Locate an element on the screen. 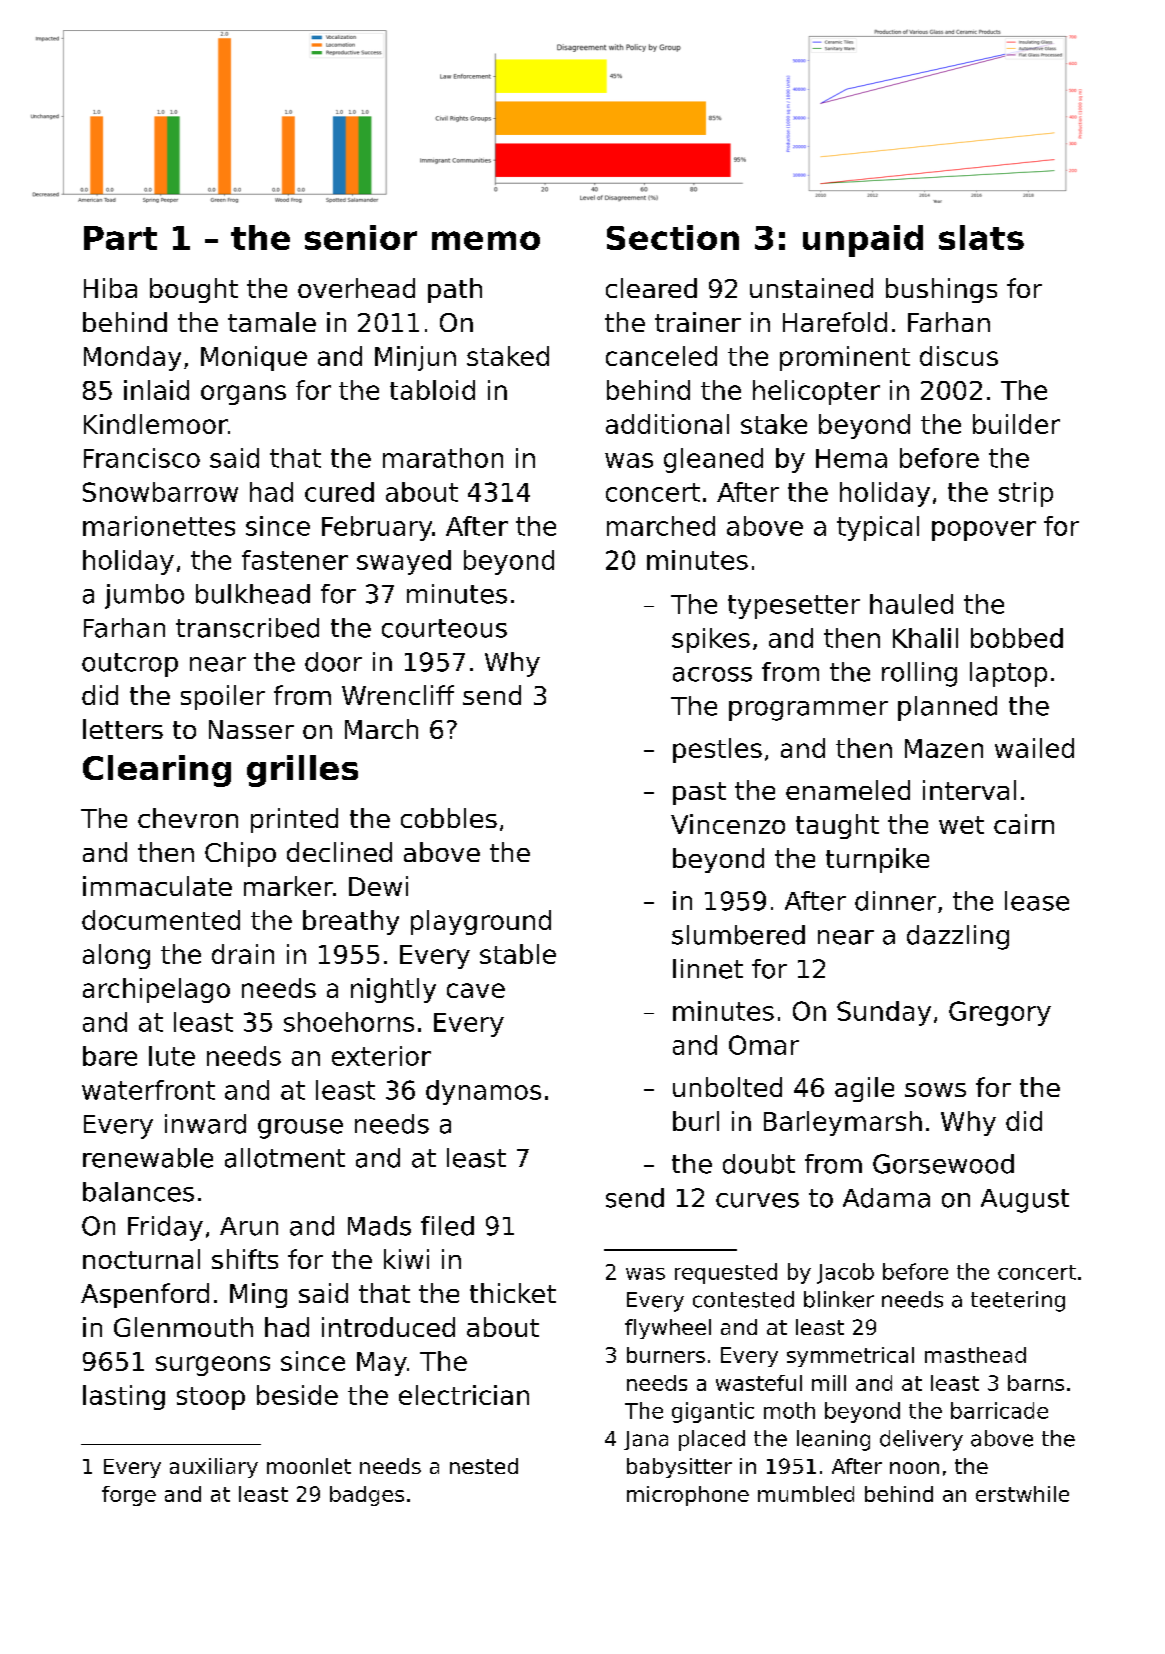 Image resolution: width=1165 pixels, height=1654 pixels. enameled is located at coordinates (848, 790).
